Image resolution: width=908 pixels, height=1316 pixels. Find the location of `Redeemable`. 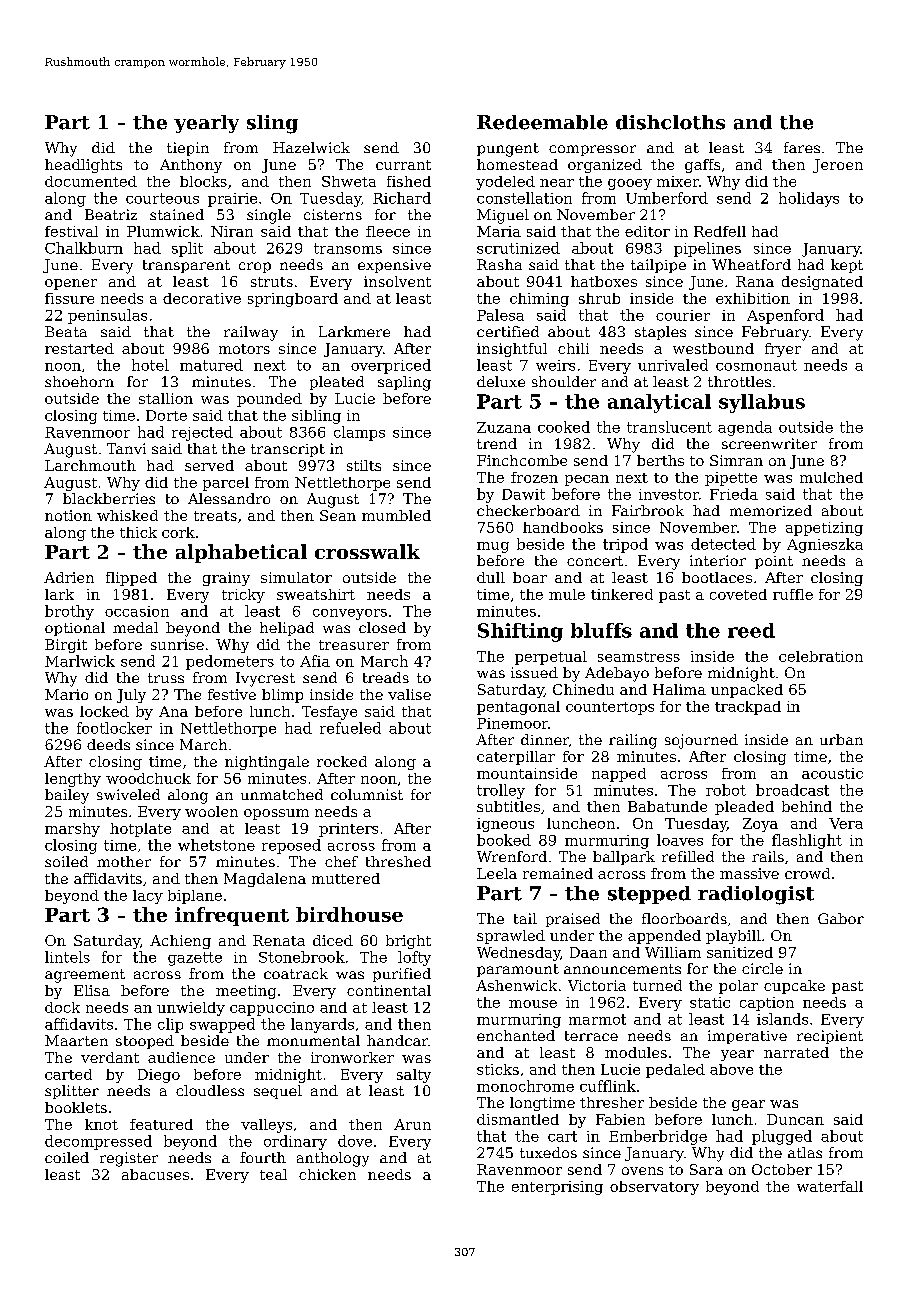

Redeemable is located at coordinates (542, 122).
